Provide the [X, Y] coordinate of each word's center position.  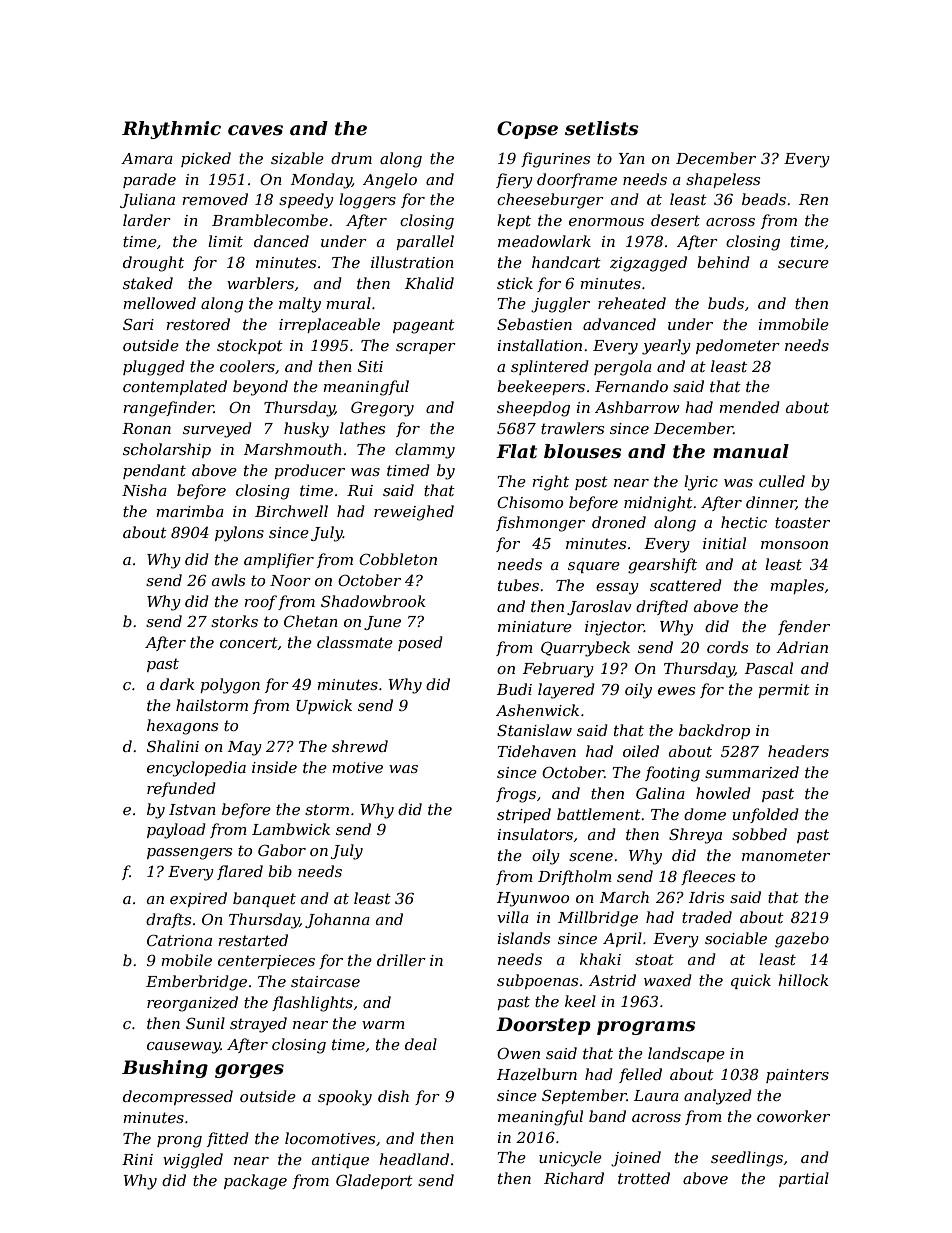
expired [198, 899]
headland [414, 1159]
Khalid [429, 283]
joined [636, 1159]
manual [751, 451]
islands [524, 938]
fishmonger [540, 524]
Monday [321, 181]
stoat [654, 959]
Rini [137, 1159]
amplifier [279, 560]
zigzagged [648, 264]
